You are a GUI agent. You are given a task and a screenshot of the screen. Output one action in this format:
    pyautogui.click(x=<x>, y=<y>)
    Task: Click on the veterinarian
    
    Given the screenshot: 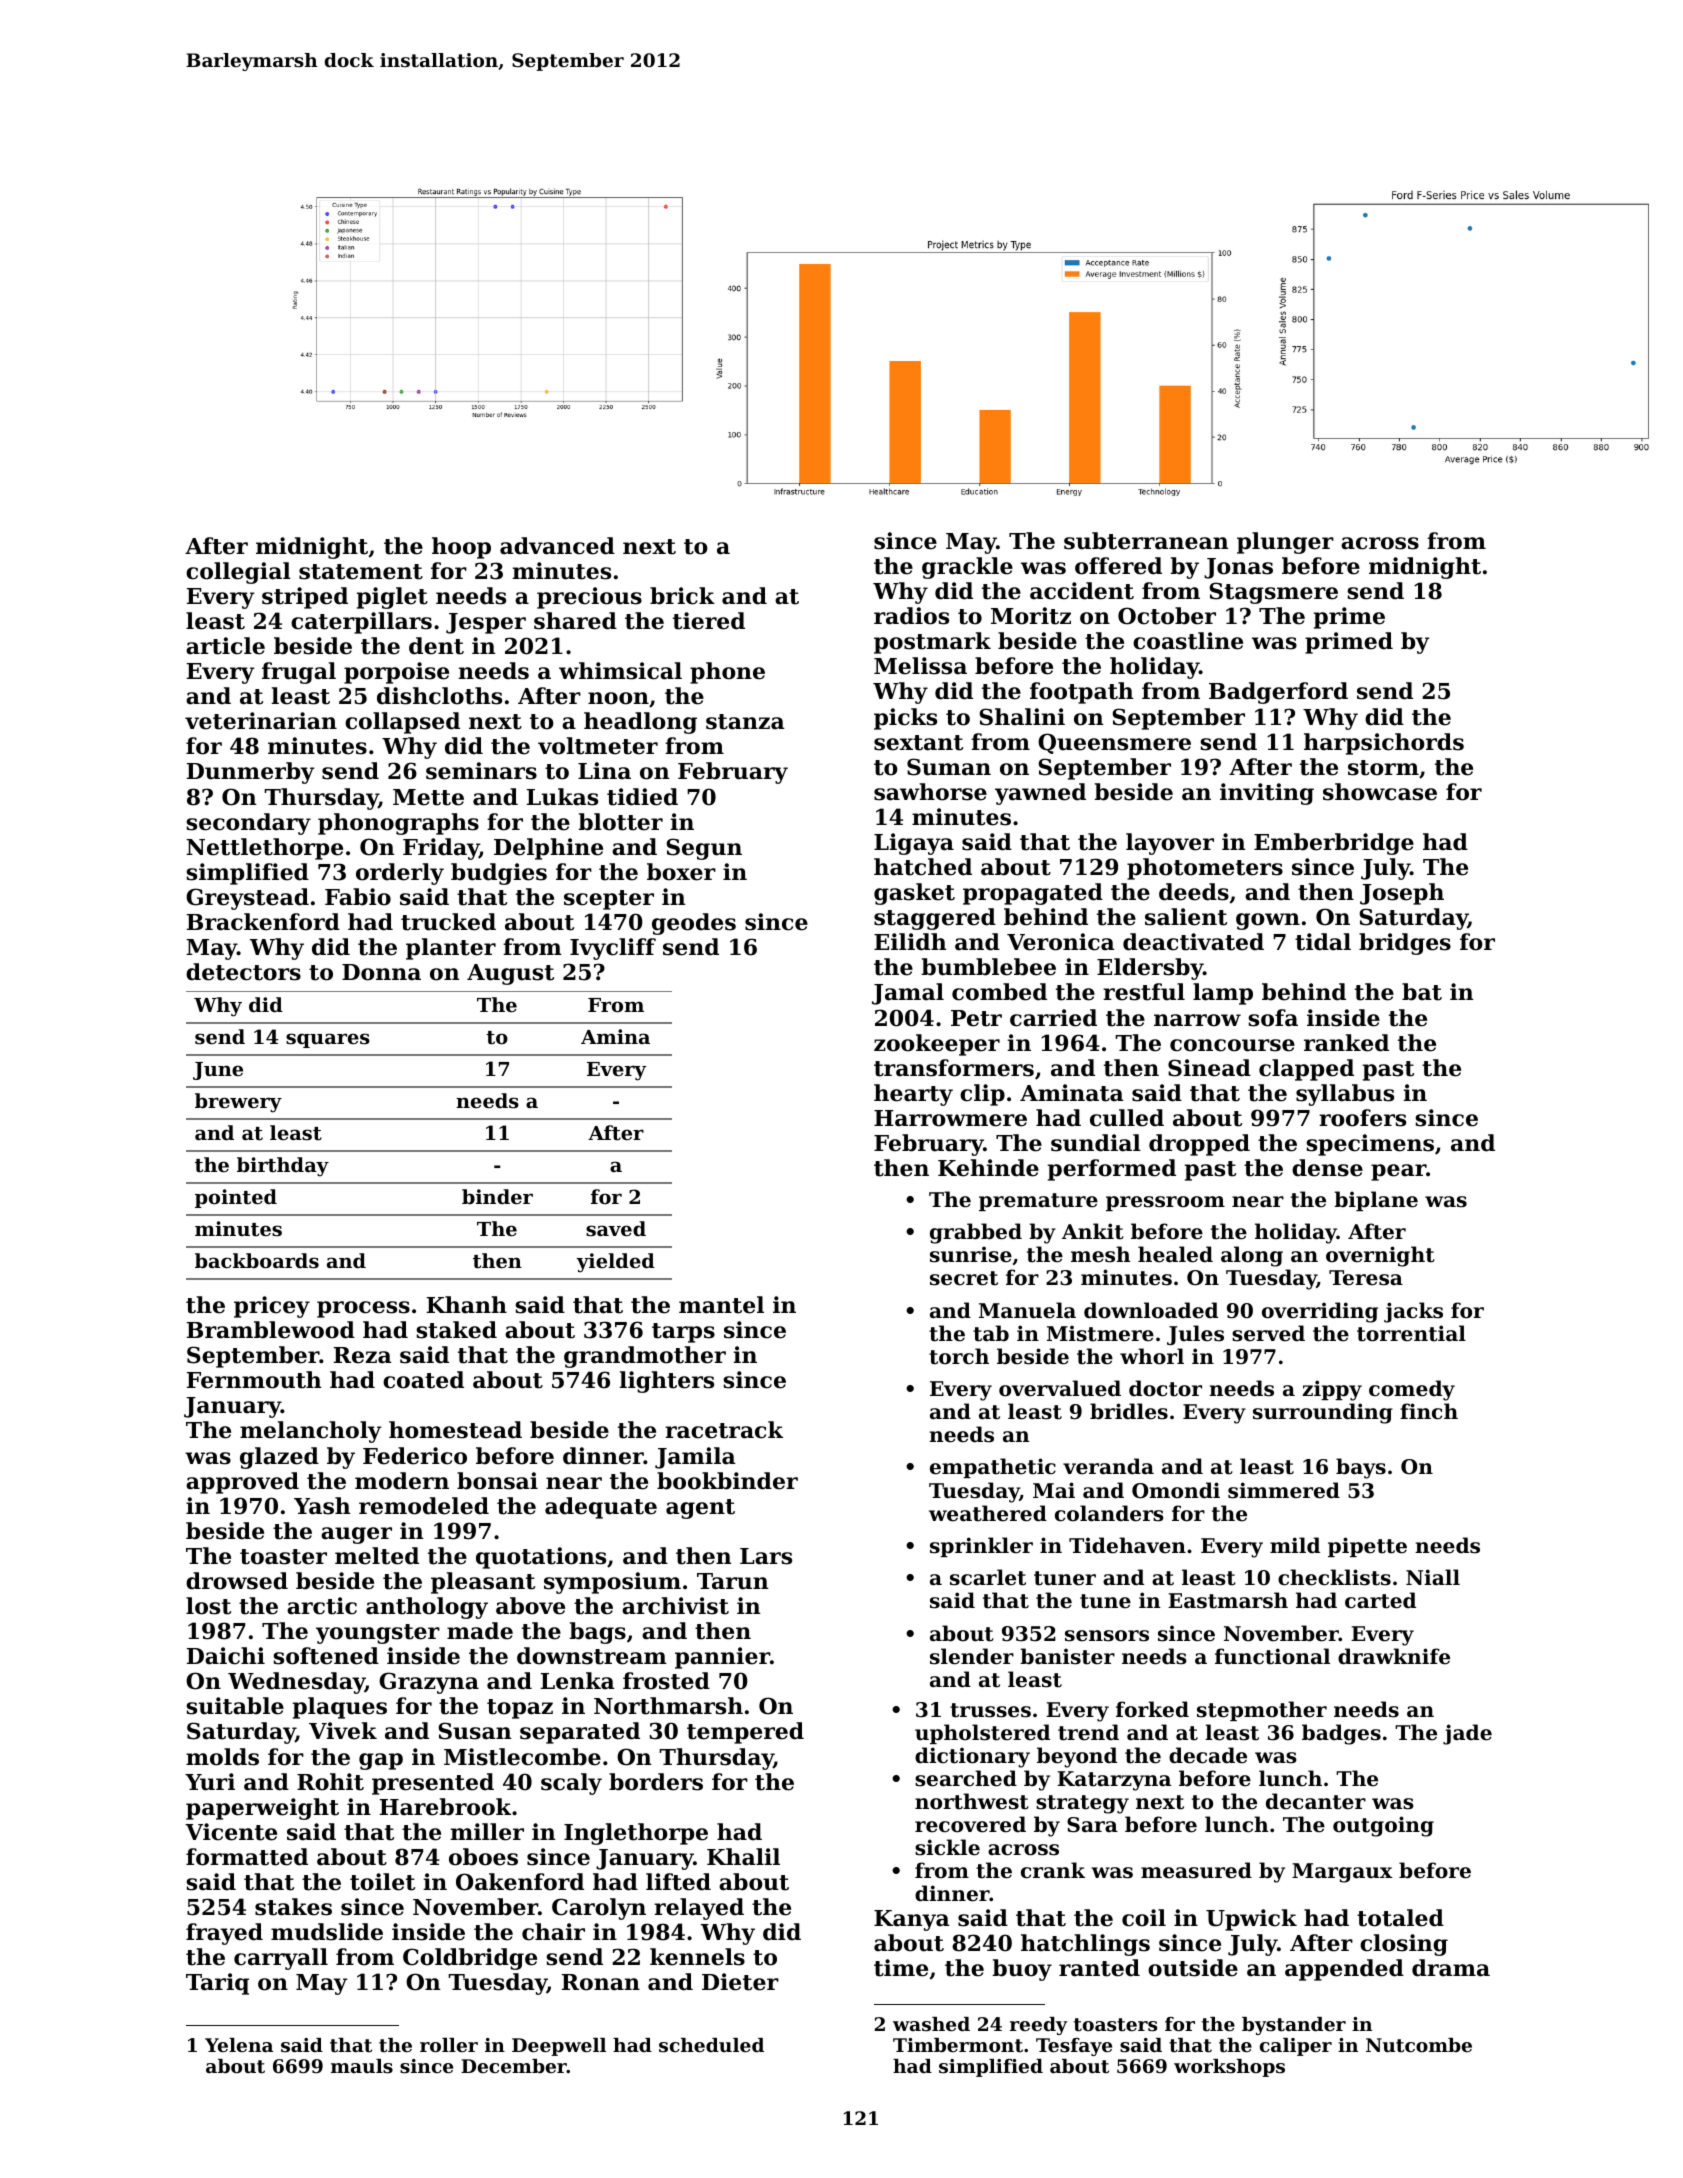 What is the action you would take?
    pyautogui.click(x=261, y=721)
